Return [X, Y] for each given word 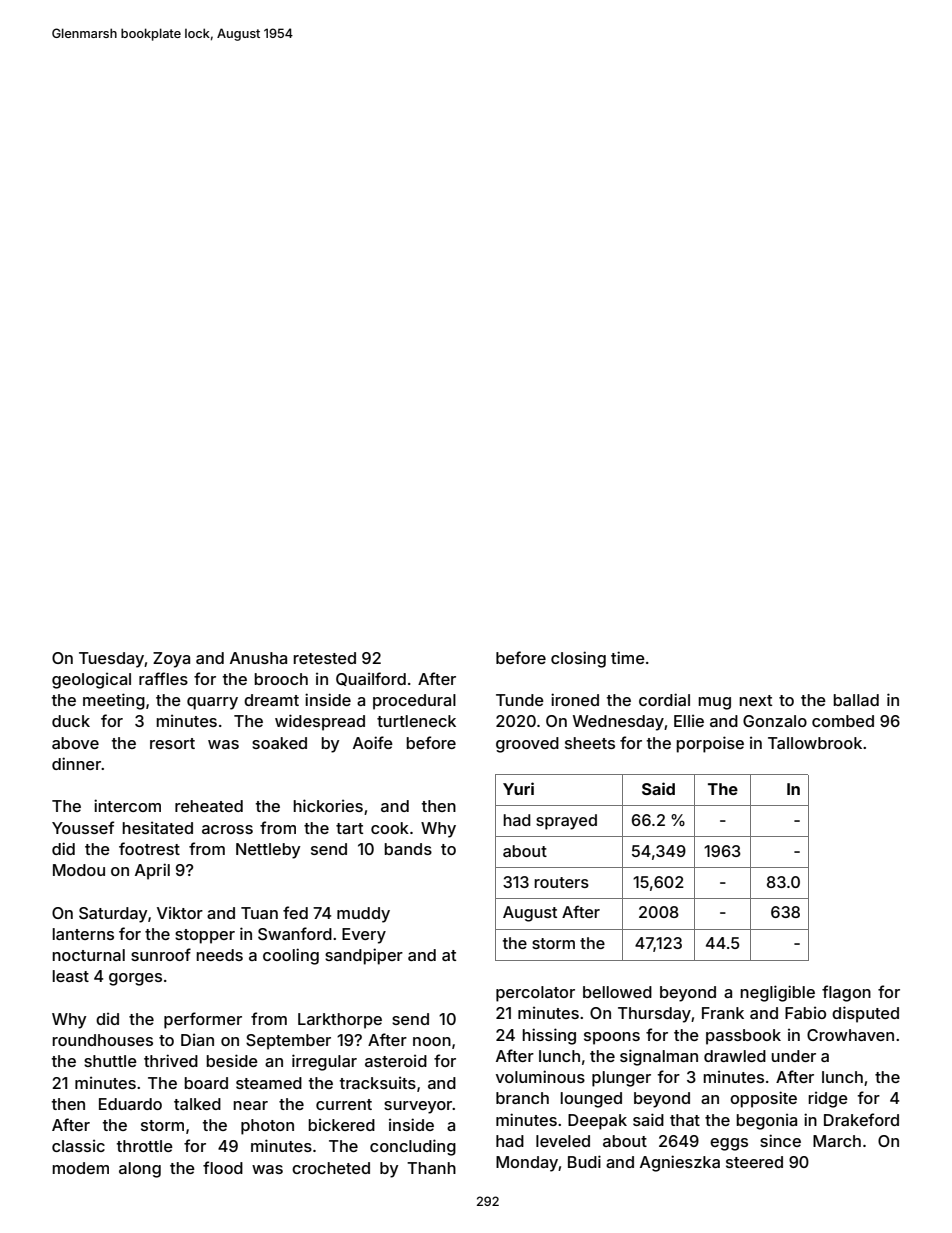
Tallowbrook [815, 743]
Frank [723, 1013]
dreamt [271, 700]
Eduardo [130, 1104]
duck [71, 721]
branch [522, 1098]
